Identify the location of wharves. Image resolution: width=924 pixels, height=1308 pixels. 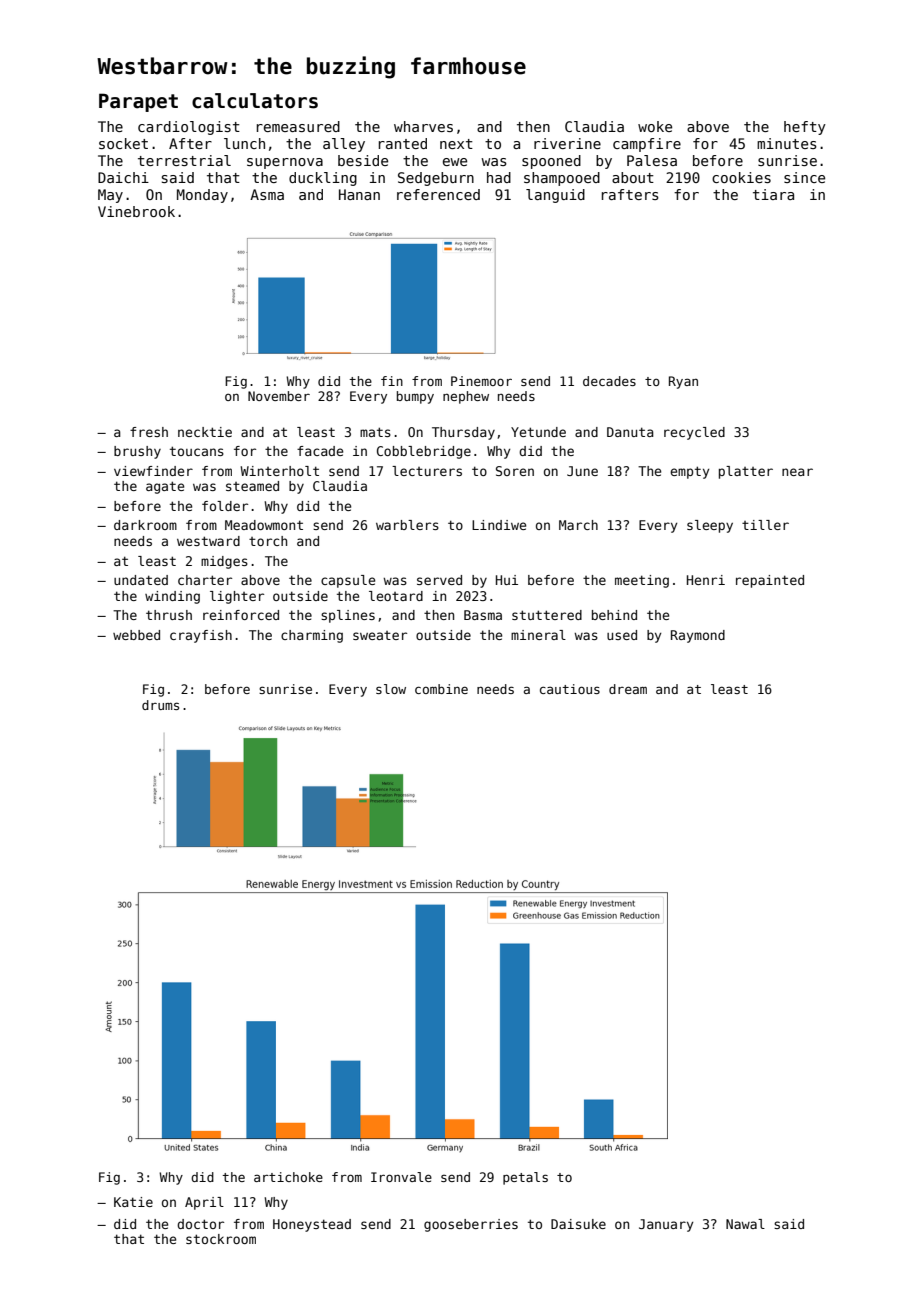
(423, 126).
